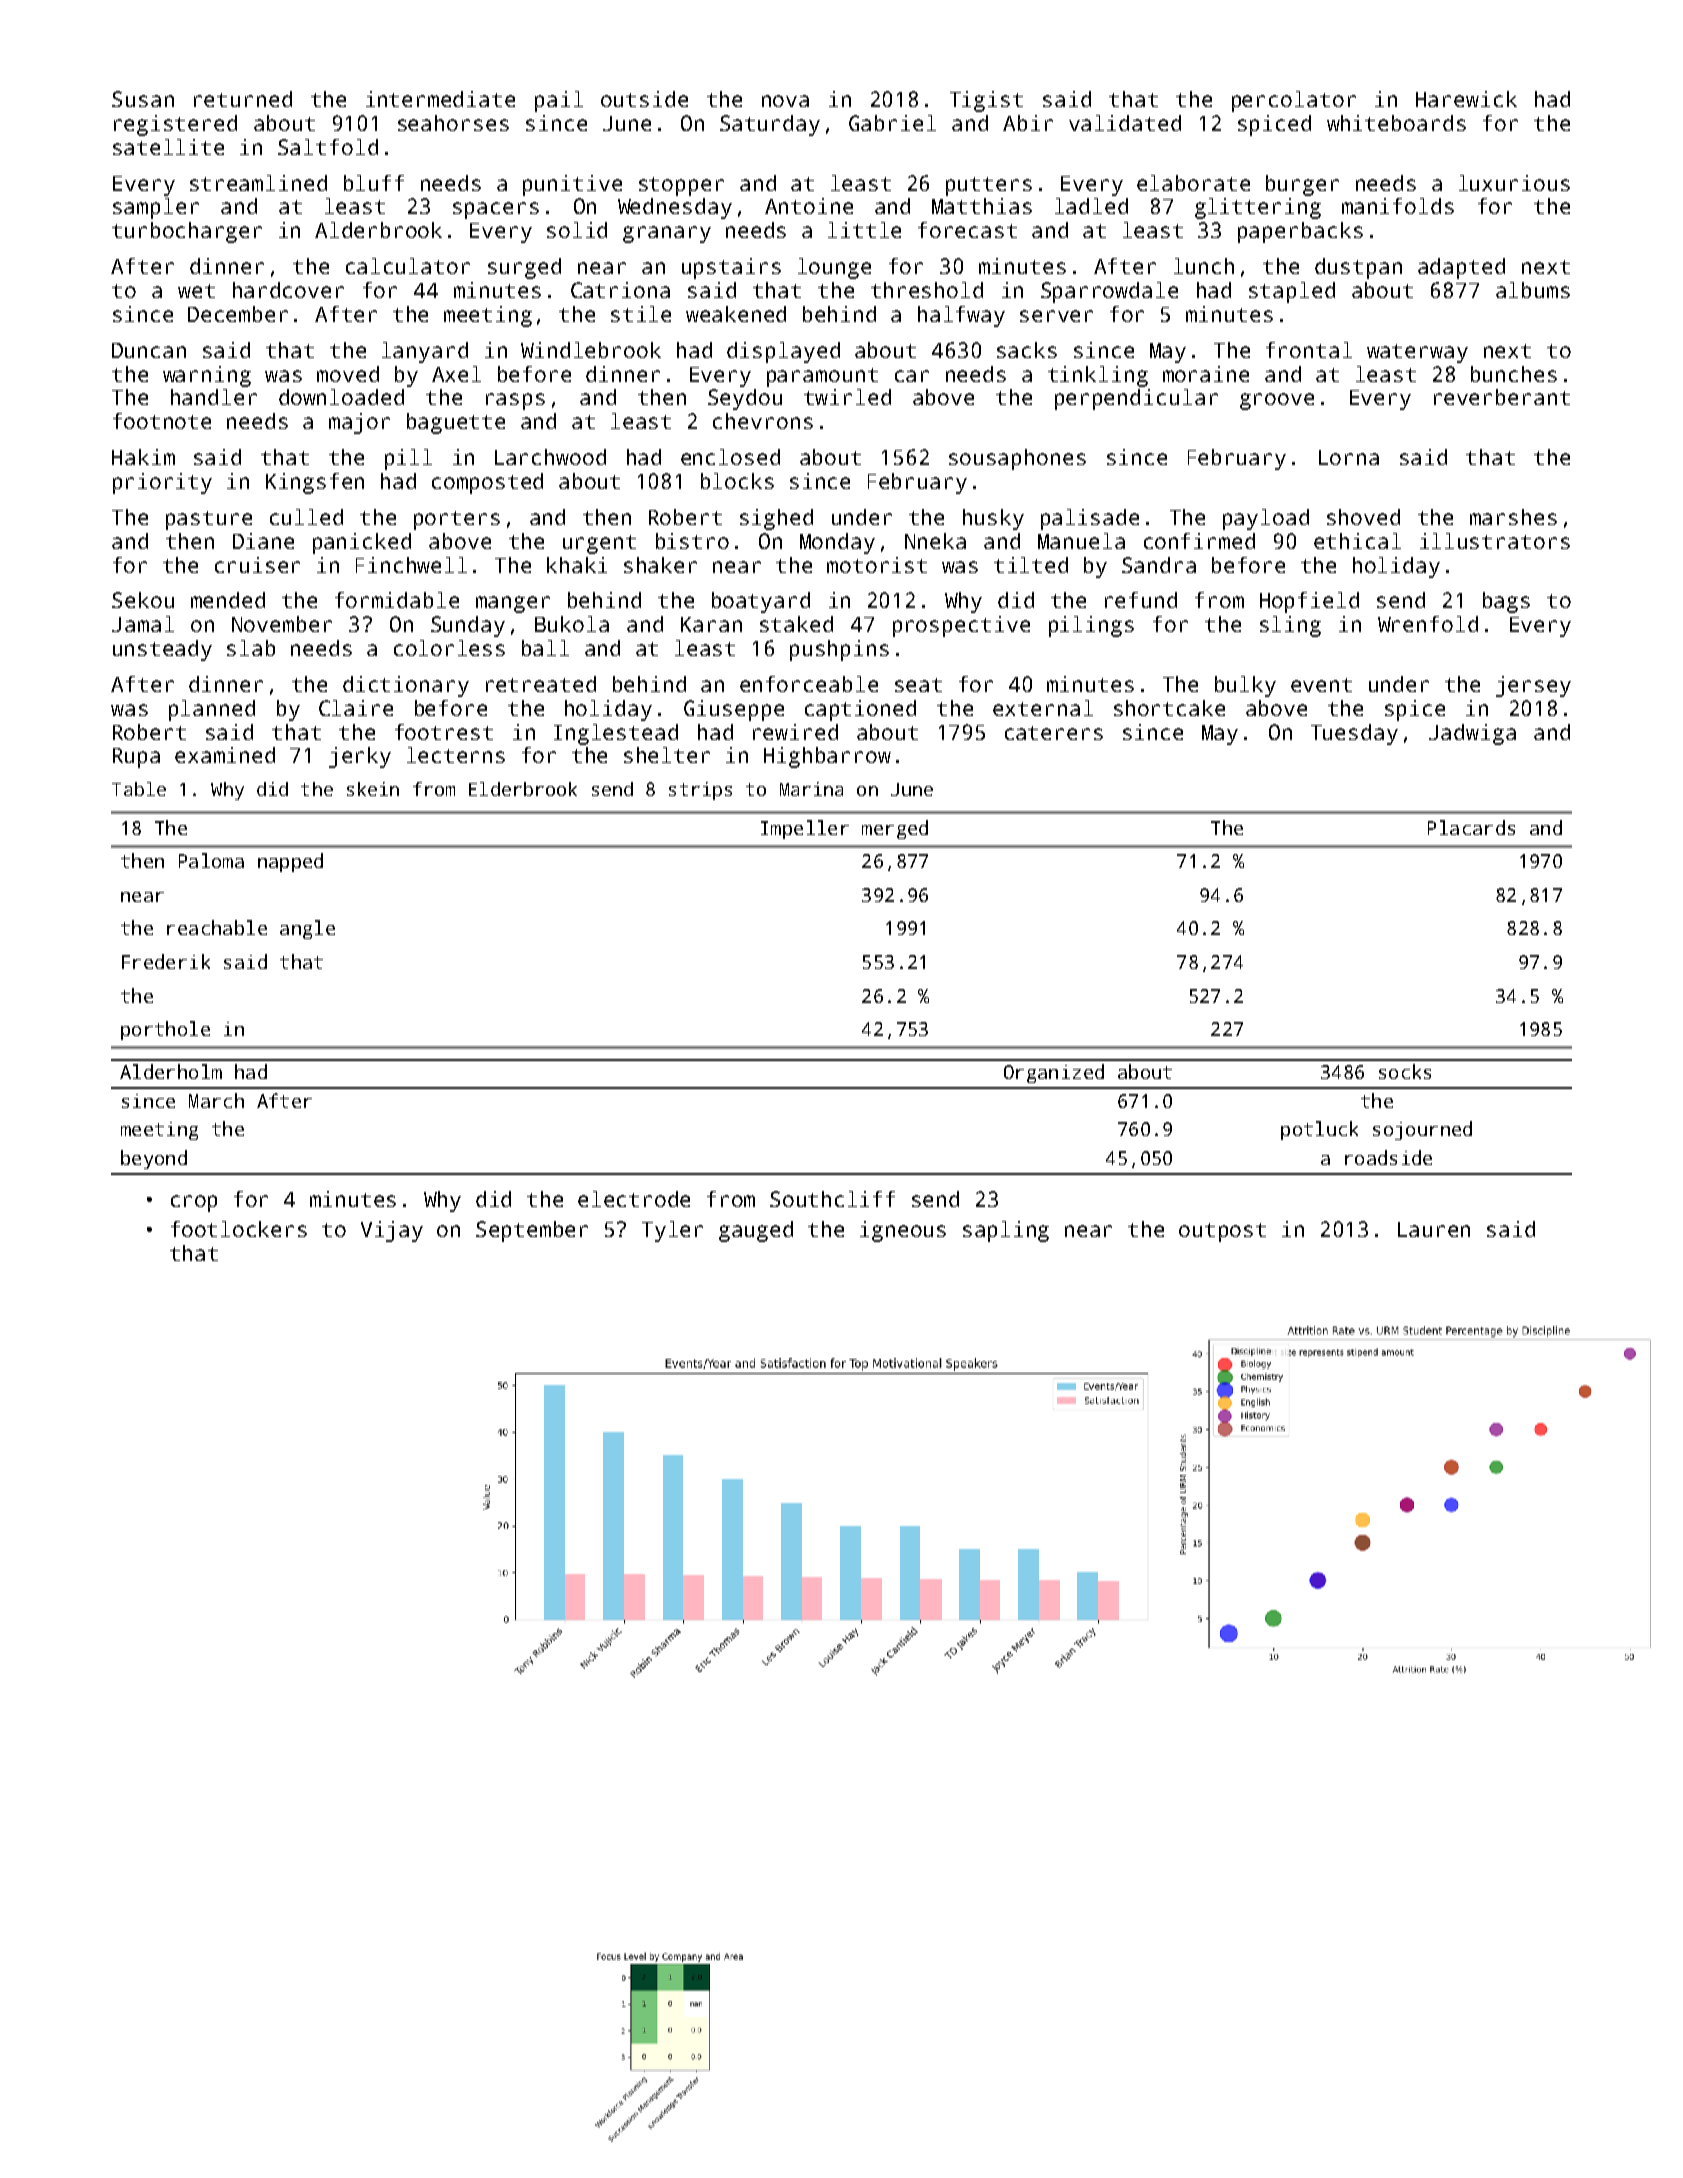 The height and width of the page is (2178, 1683). I want to click on returned, so click(243, 99).
